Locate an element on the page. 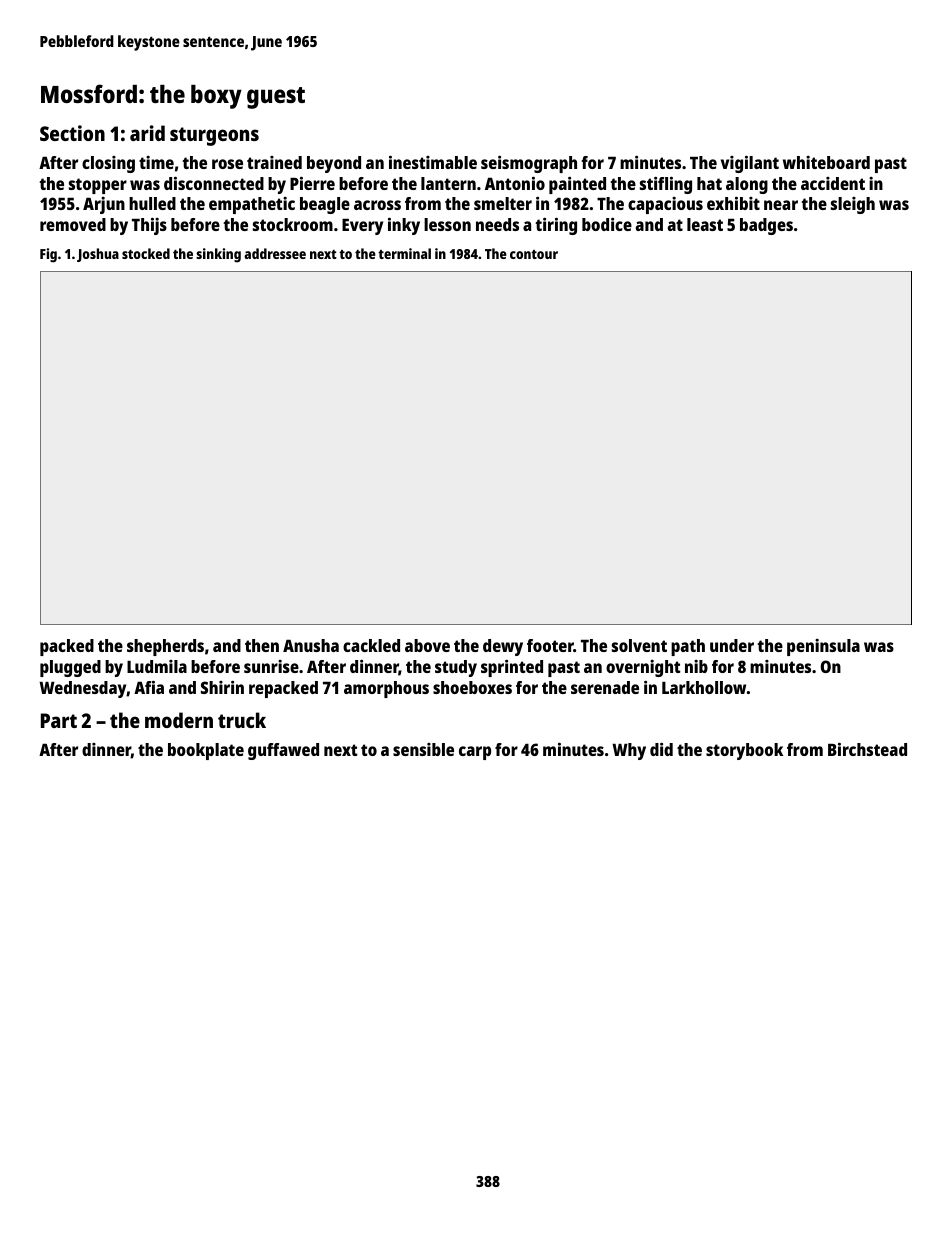 This image has width=952, height=1233. whiteboard is located at coordinates (826, 162).
